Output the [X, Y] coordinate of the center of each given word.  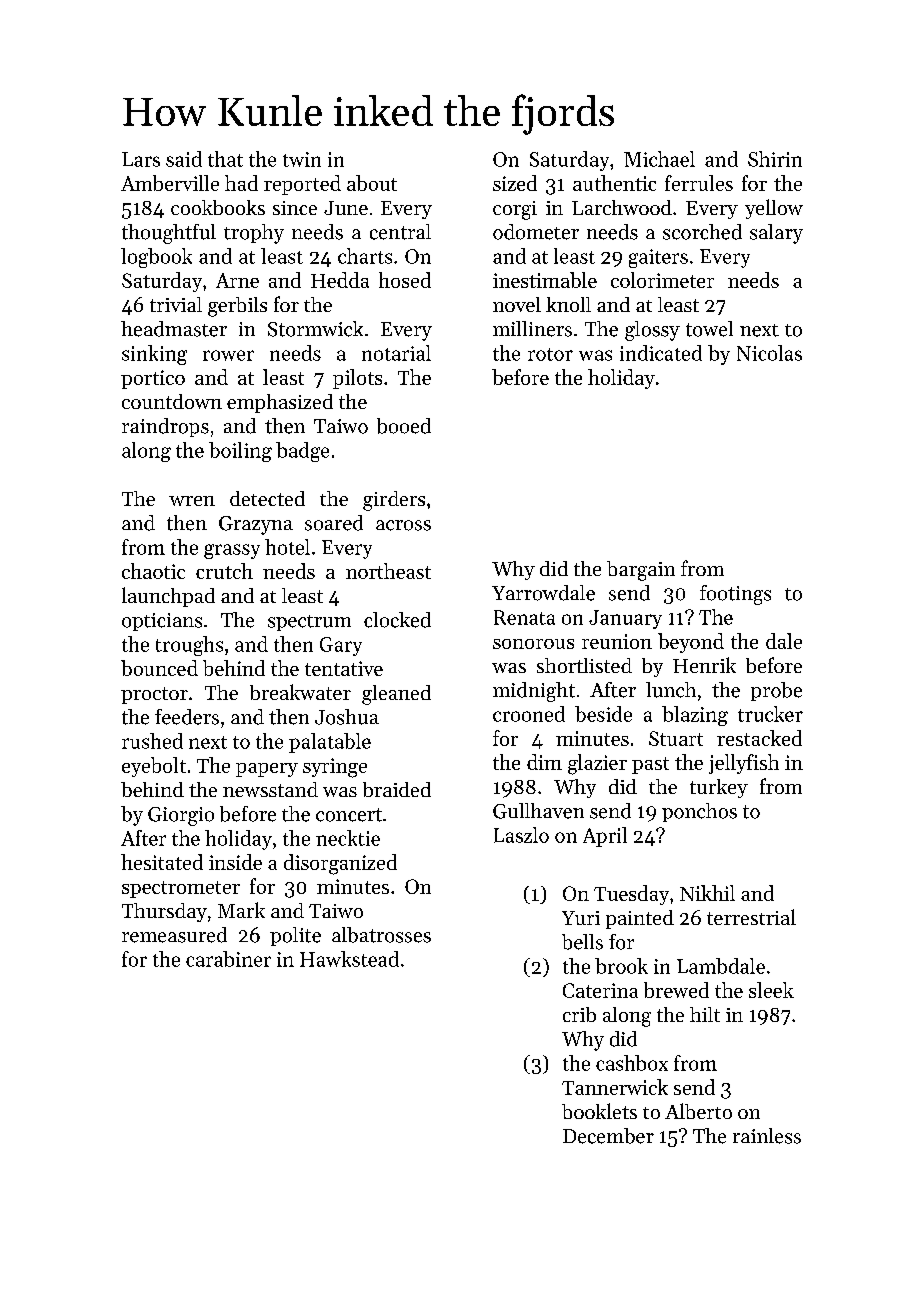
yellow [774, 209]
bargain [641, 571]
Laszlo [521, 835]
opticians [162, 622]
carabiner [228, 959]
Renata [524, 617]
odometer [536, 232]
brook [621, 966]
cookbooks [218, 207]
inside [235, 862]
